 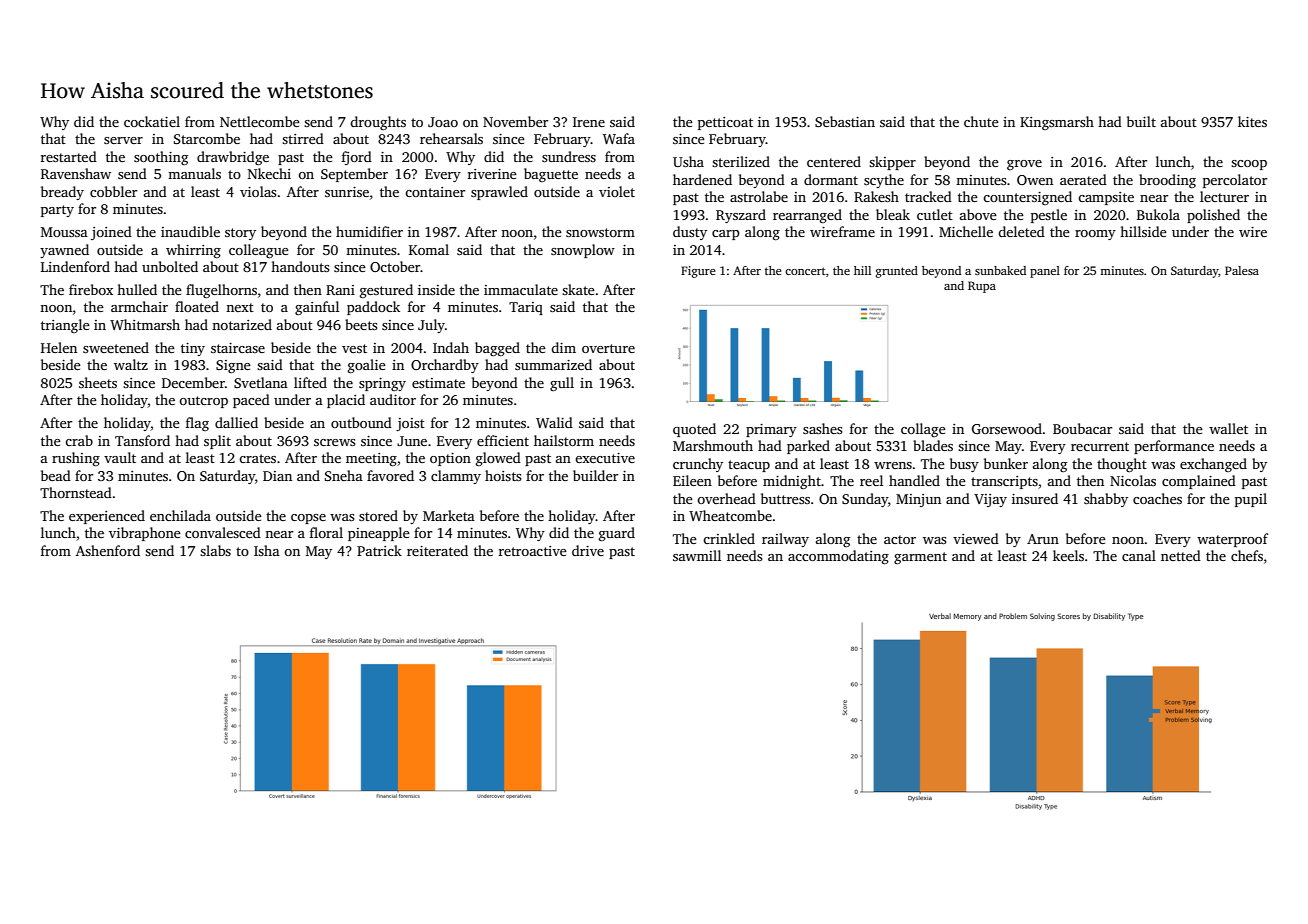 What do you see at coordinates (589, 122) in the screenshot?
I see `Irene` at bounding box center [589, 122].
